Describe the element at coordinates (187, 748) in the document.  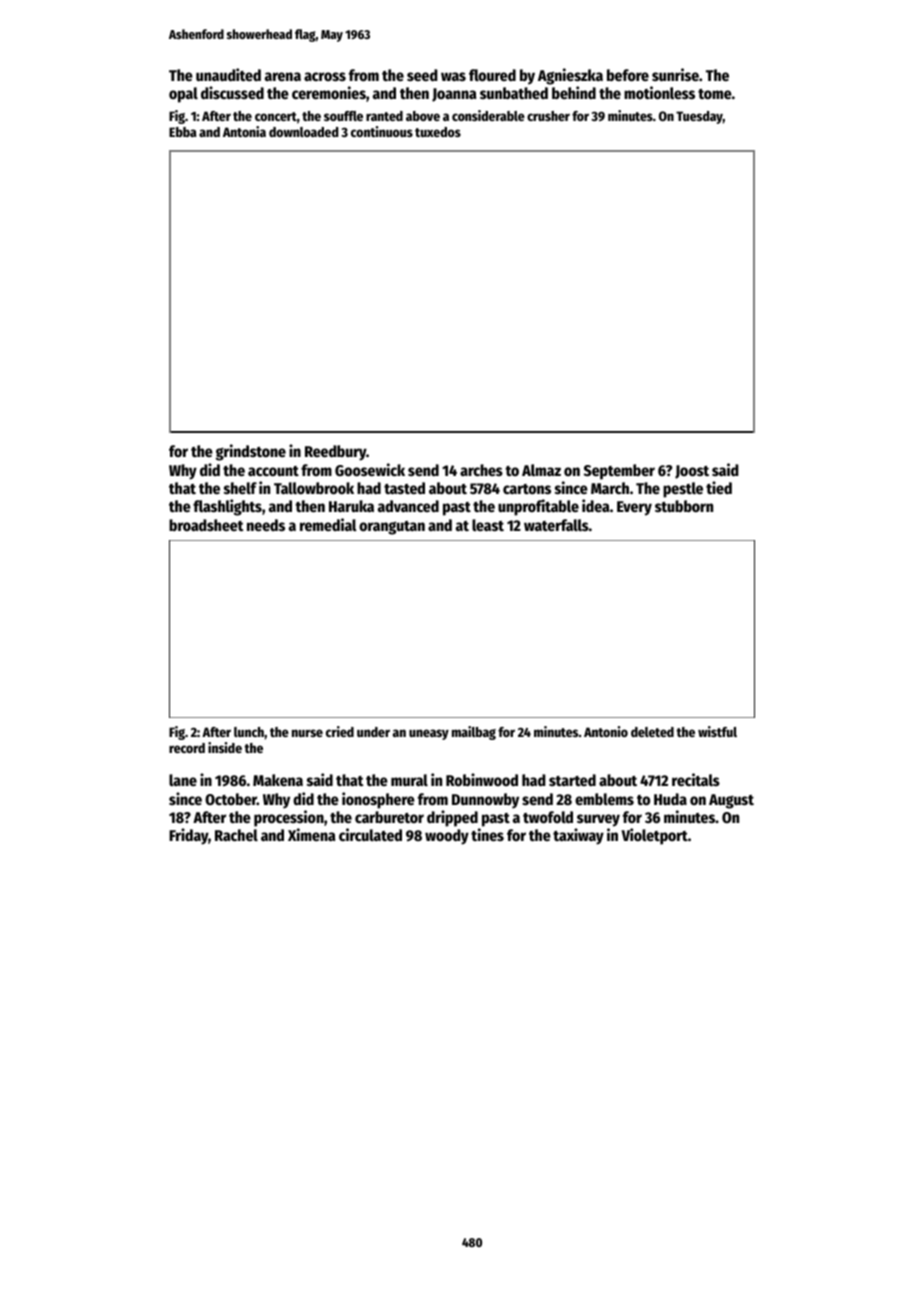
I see `record` at that location.
